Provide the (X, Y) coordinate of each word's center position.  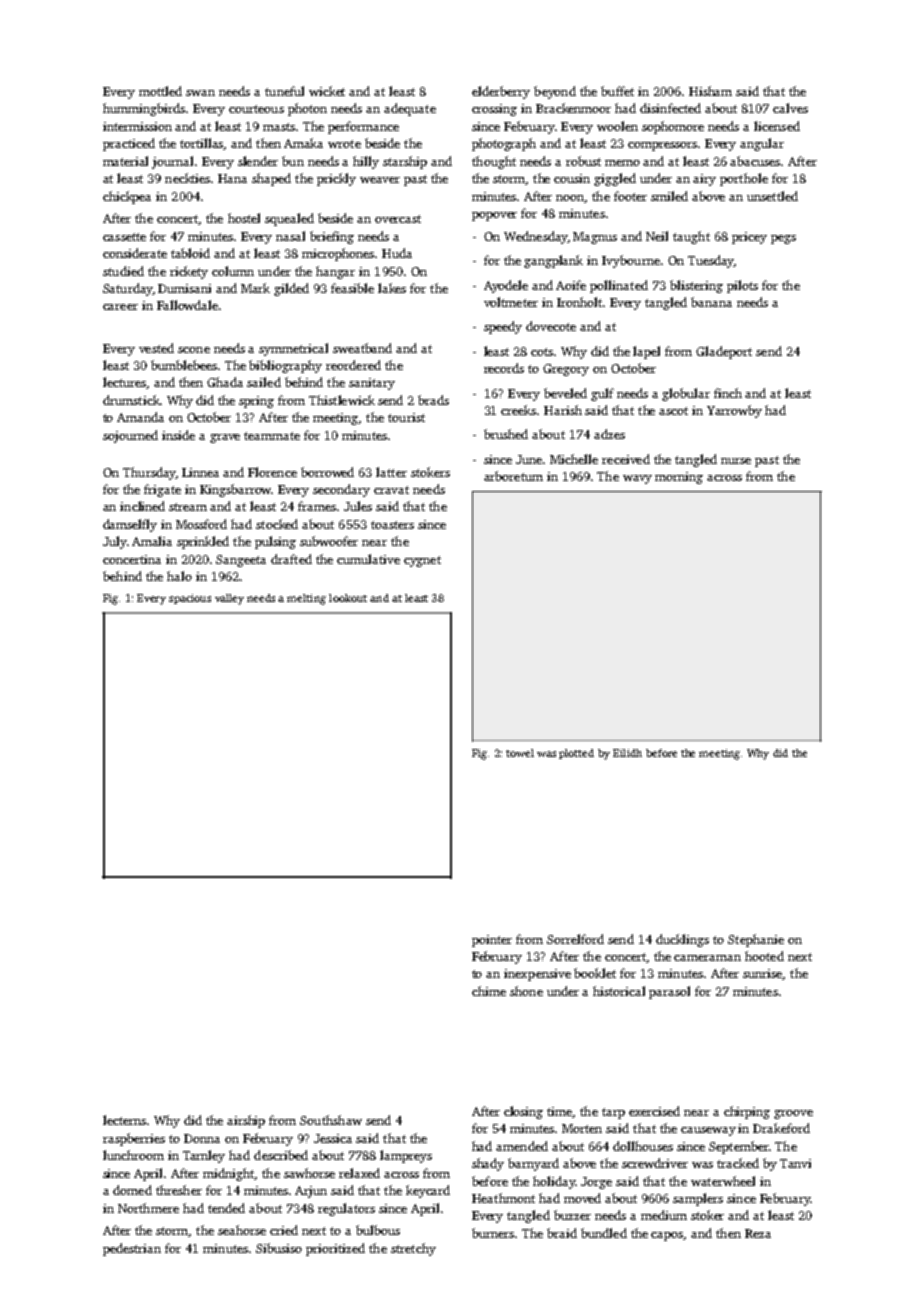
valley (229, 599)
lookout (348, 598)
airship (246, 1121)
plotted (576, 754)
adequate (410, 109)
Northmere (148, 1208)
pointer (492, 941)
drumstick (131, 400)
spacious (190, 599)
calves (790, 108)
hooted (764, 956)
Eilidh (627, 753)
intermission (137, 126)
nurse (736, 461)
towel (520, 753)
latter (391, 472)
